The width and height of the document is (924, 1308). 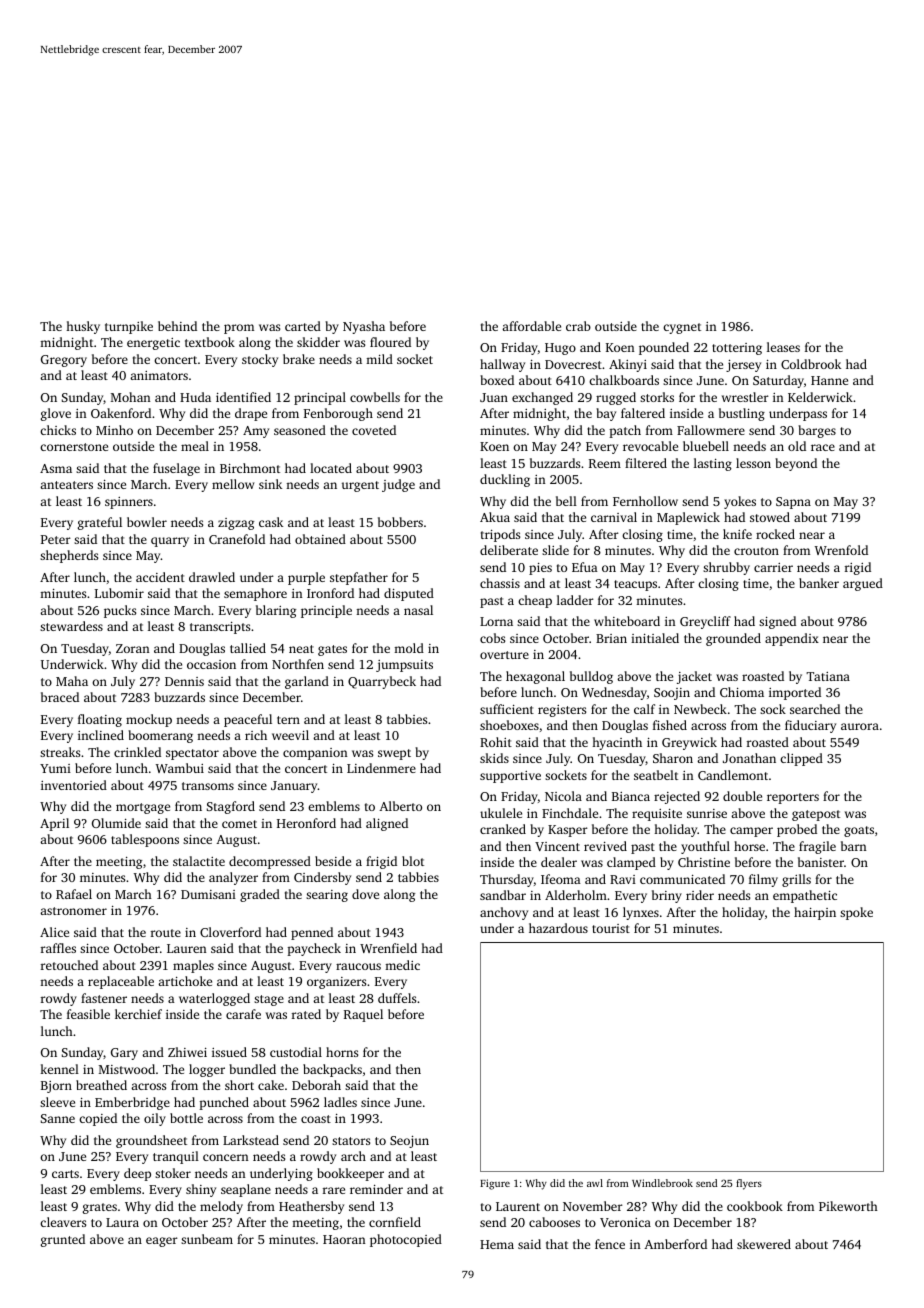 What do you see at coordinates (60, 752) in the document?
I see `streaks` at bounding box center [60, 752].
